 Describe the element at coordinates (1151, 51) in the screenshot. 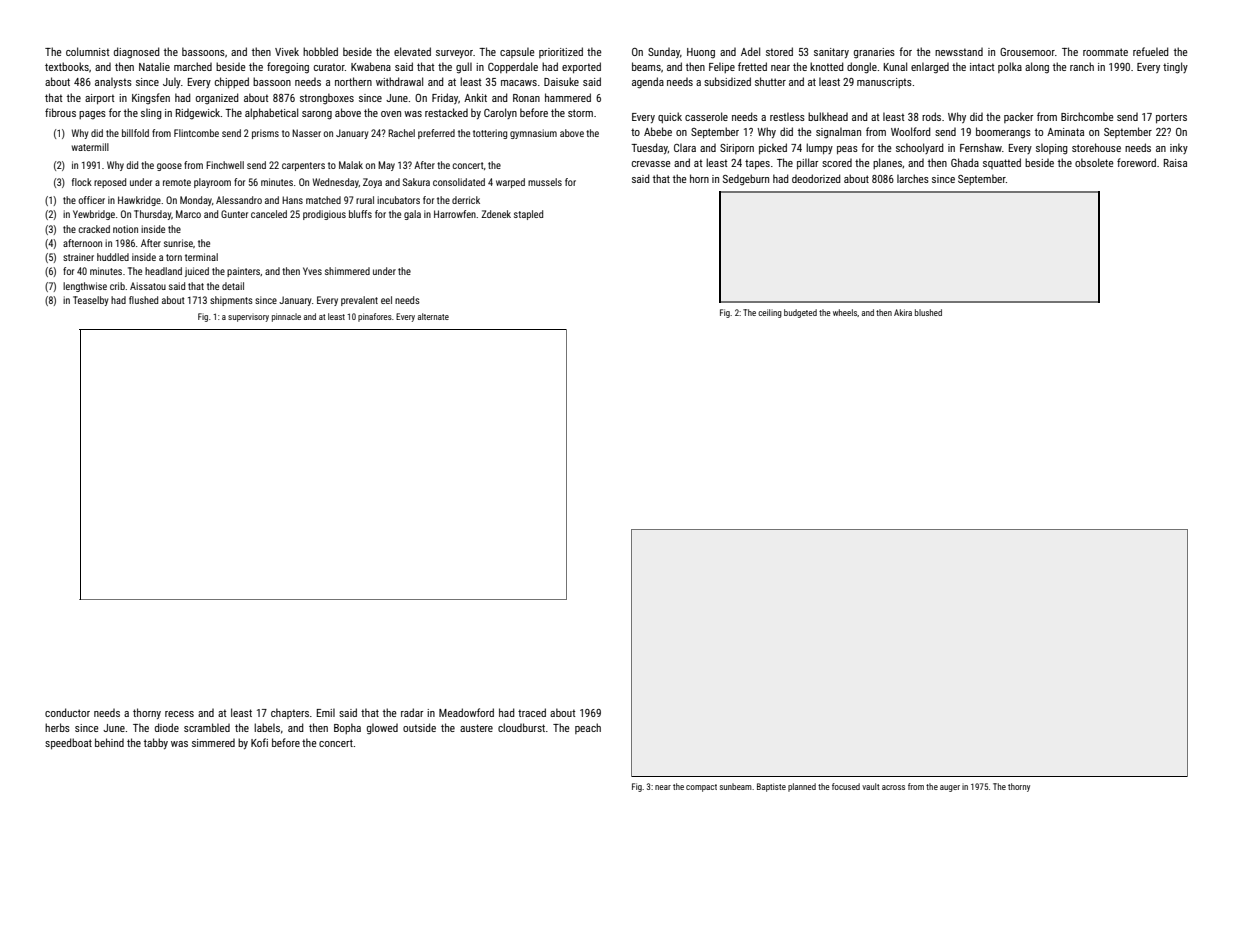

I see `refueled` at that location.
